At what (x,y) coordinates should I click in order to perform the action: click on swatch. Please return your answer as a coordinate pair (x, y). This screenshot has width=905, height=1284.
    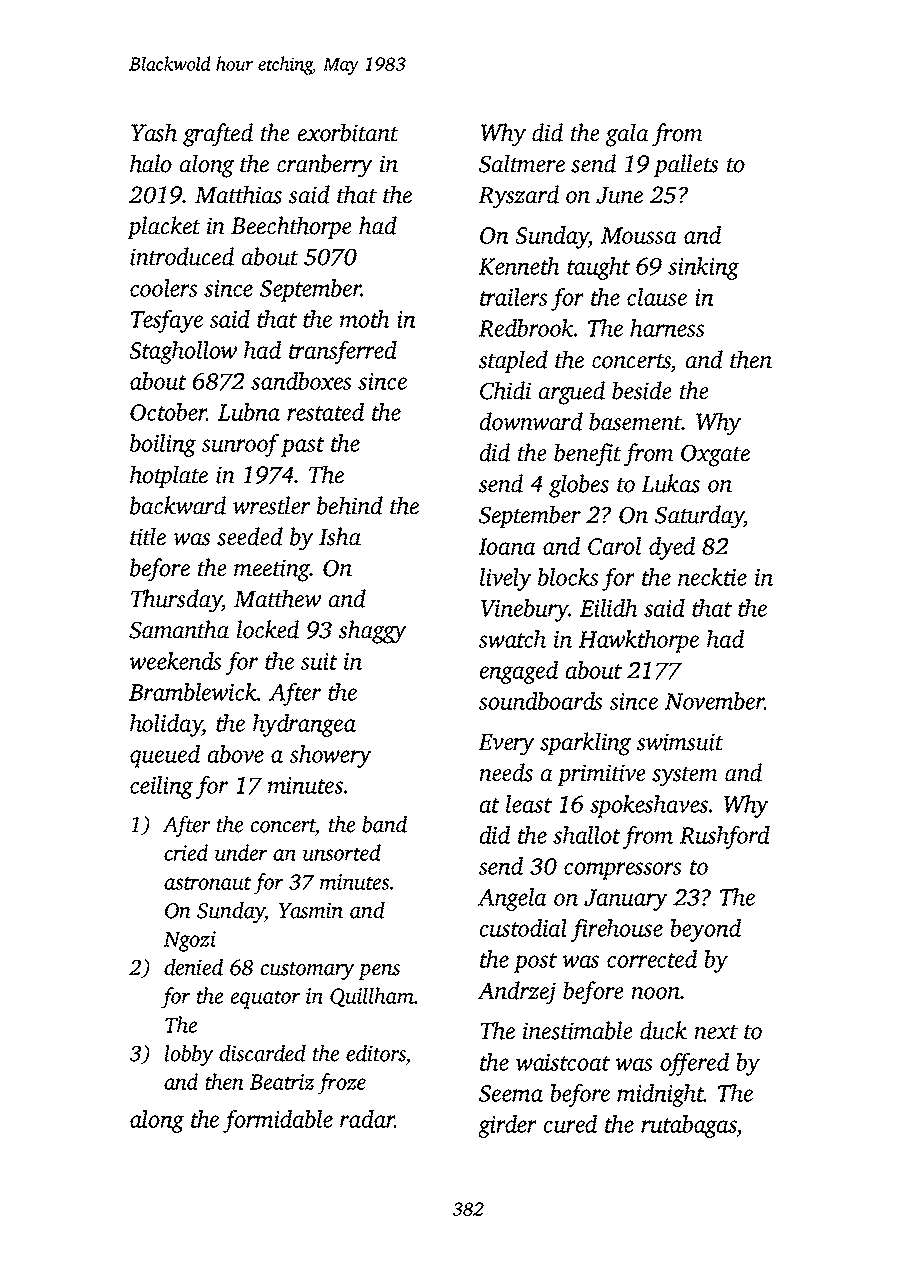
    Looking at the image, I should click on (512, 639).
